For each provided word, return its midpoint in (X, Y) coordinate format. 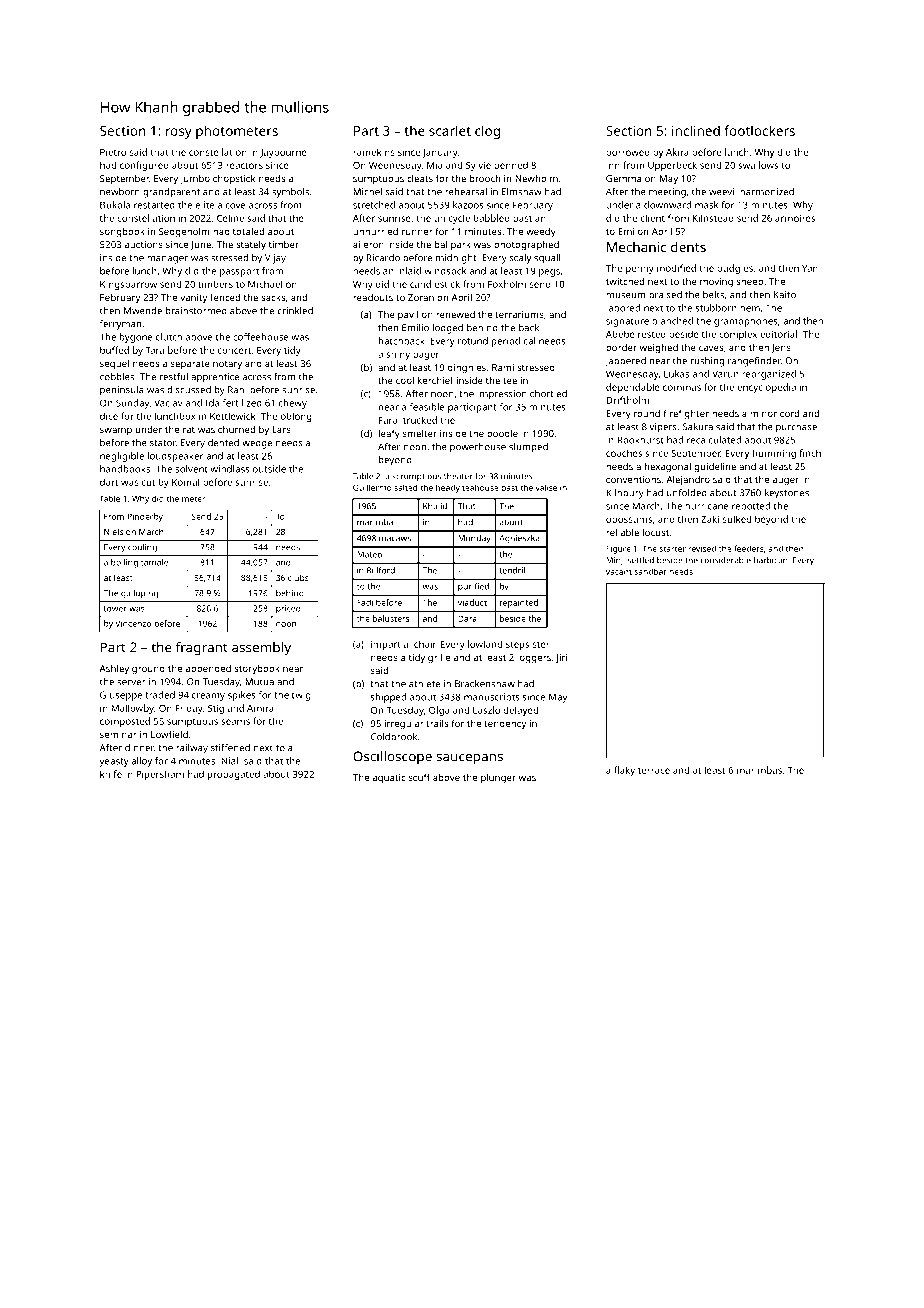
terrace (654, 770)
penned (511, 166)
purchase (796, 428)
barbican (771, 560)
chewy (293, 404)
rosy (179, 133)
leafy (389, 434)
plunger (498, 778)
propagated (234, 775)
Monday (474, 539)
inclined (696, 130)
